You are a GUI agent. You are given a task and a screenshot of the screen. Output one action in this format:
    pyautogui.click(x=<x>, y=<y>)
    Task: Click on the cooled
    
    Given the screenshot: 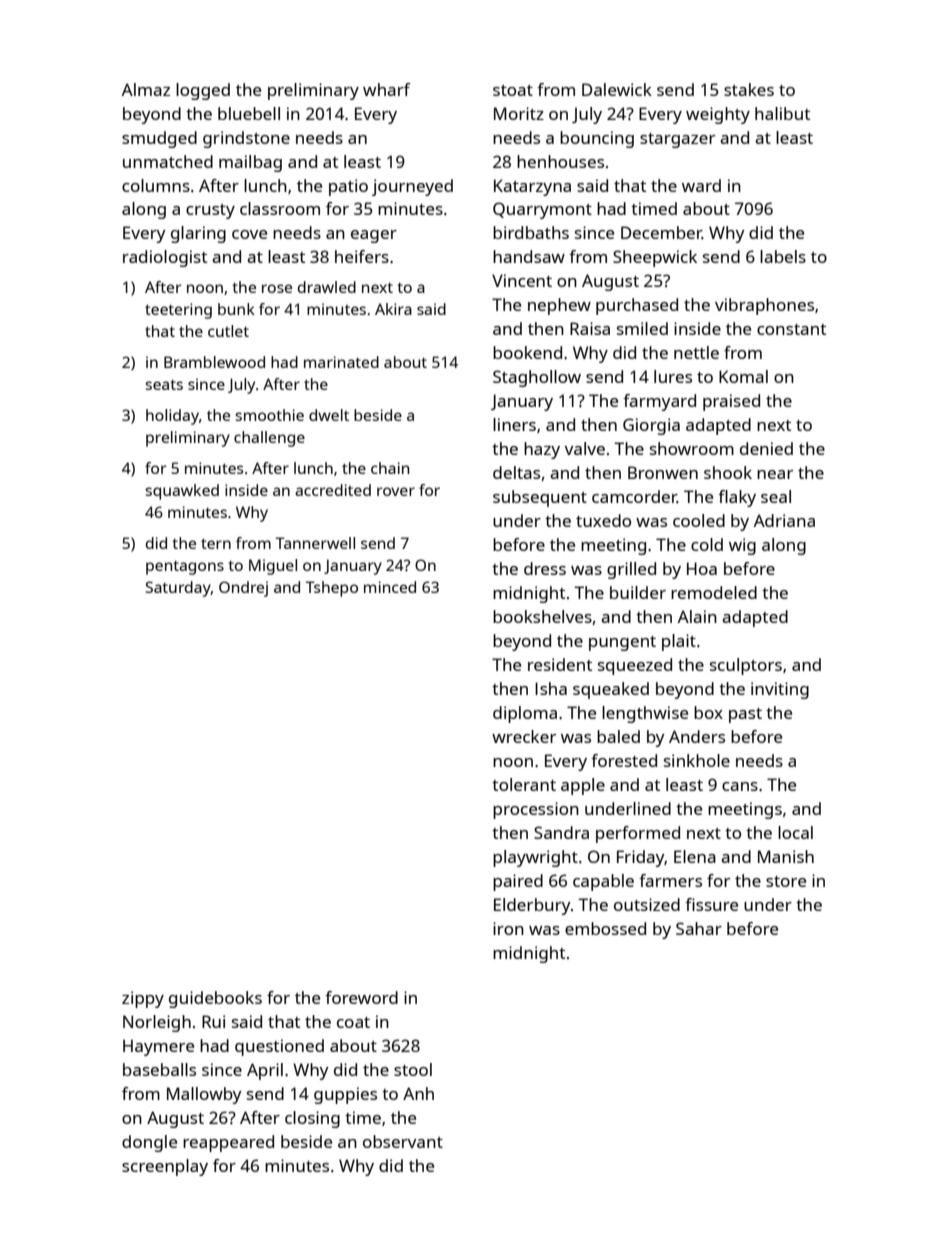 What is the action you would take?
    pyautogui.click(x=699, y=520)
